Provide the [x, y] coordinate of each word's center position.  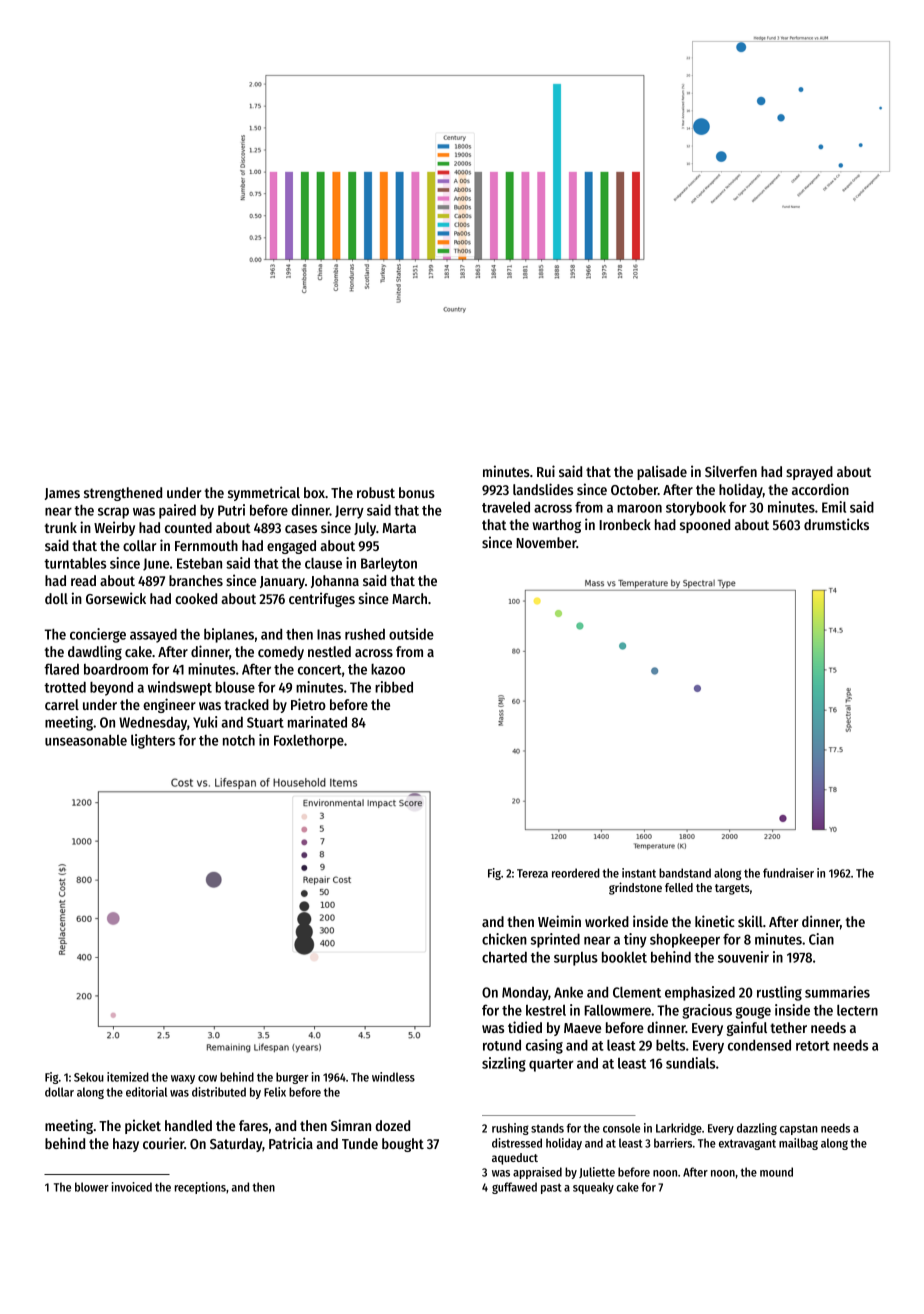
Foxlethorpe [309, 742]
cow [207, 1078]
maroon [639, 508]
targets [732, 889]
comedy [281, 653]
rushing [510, 1129]
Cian [821, 939]
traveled [506, 507]
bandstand [685, 873]
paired [177, 511]
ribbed [394, 687]
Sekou [89, 1077]
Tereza [532, 873]
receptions [200, 1188]
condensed [759, 1045]
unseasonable [86, 740]
